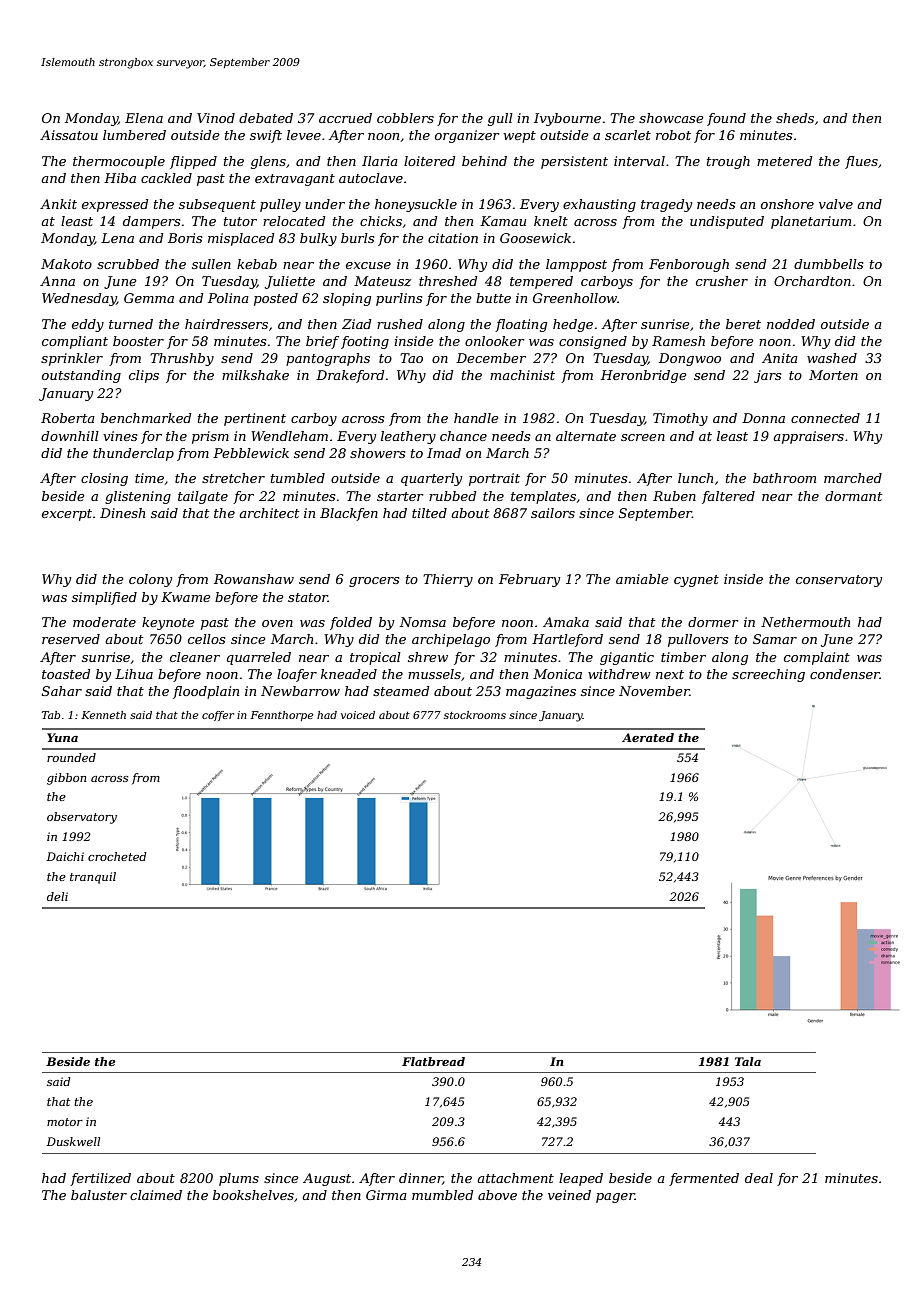 This page has width=924, height=1308. I want to click on Juliette, so click(290, 282).
